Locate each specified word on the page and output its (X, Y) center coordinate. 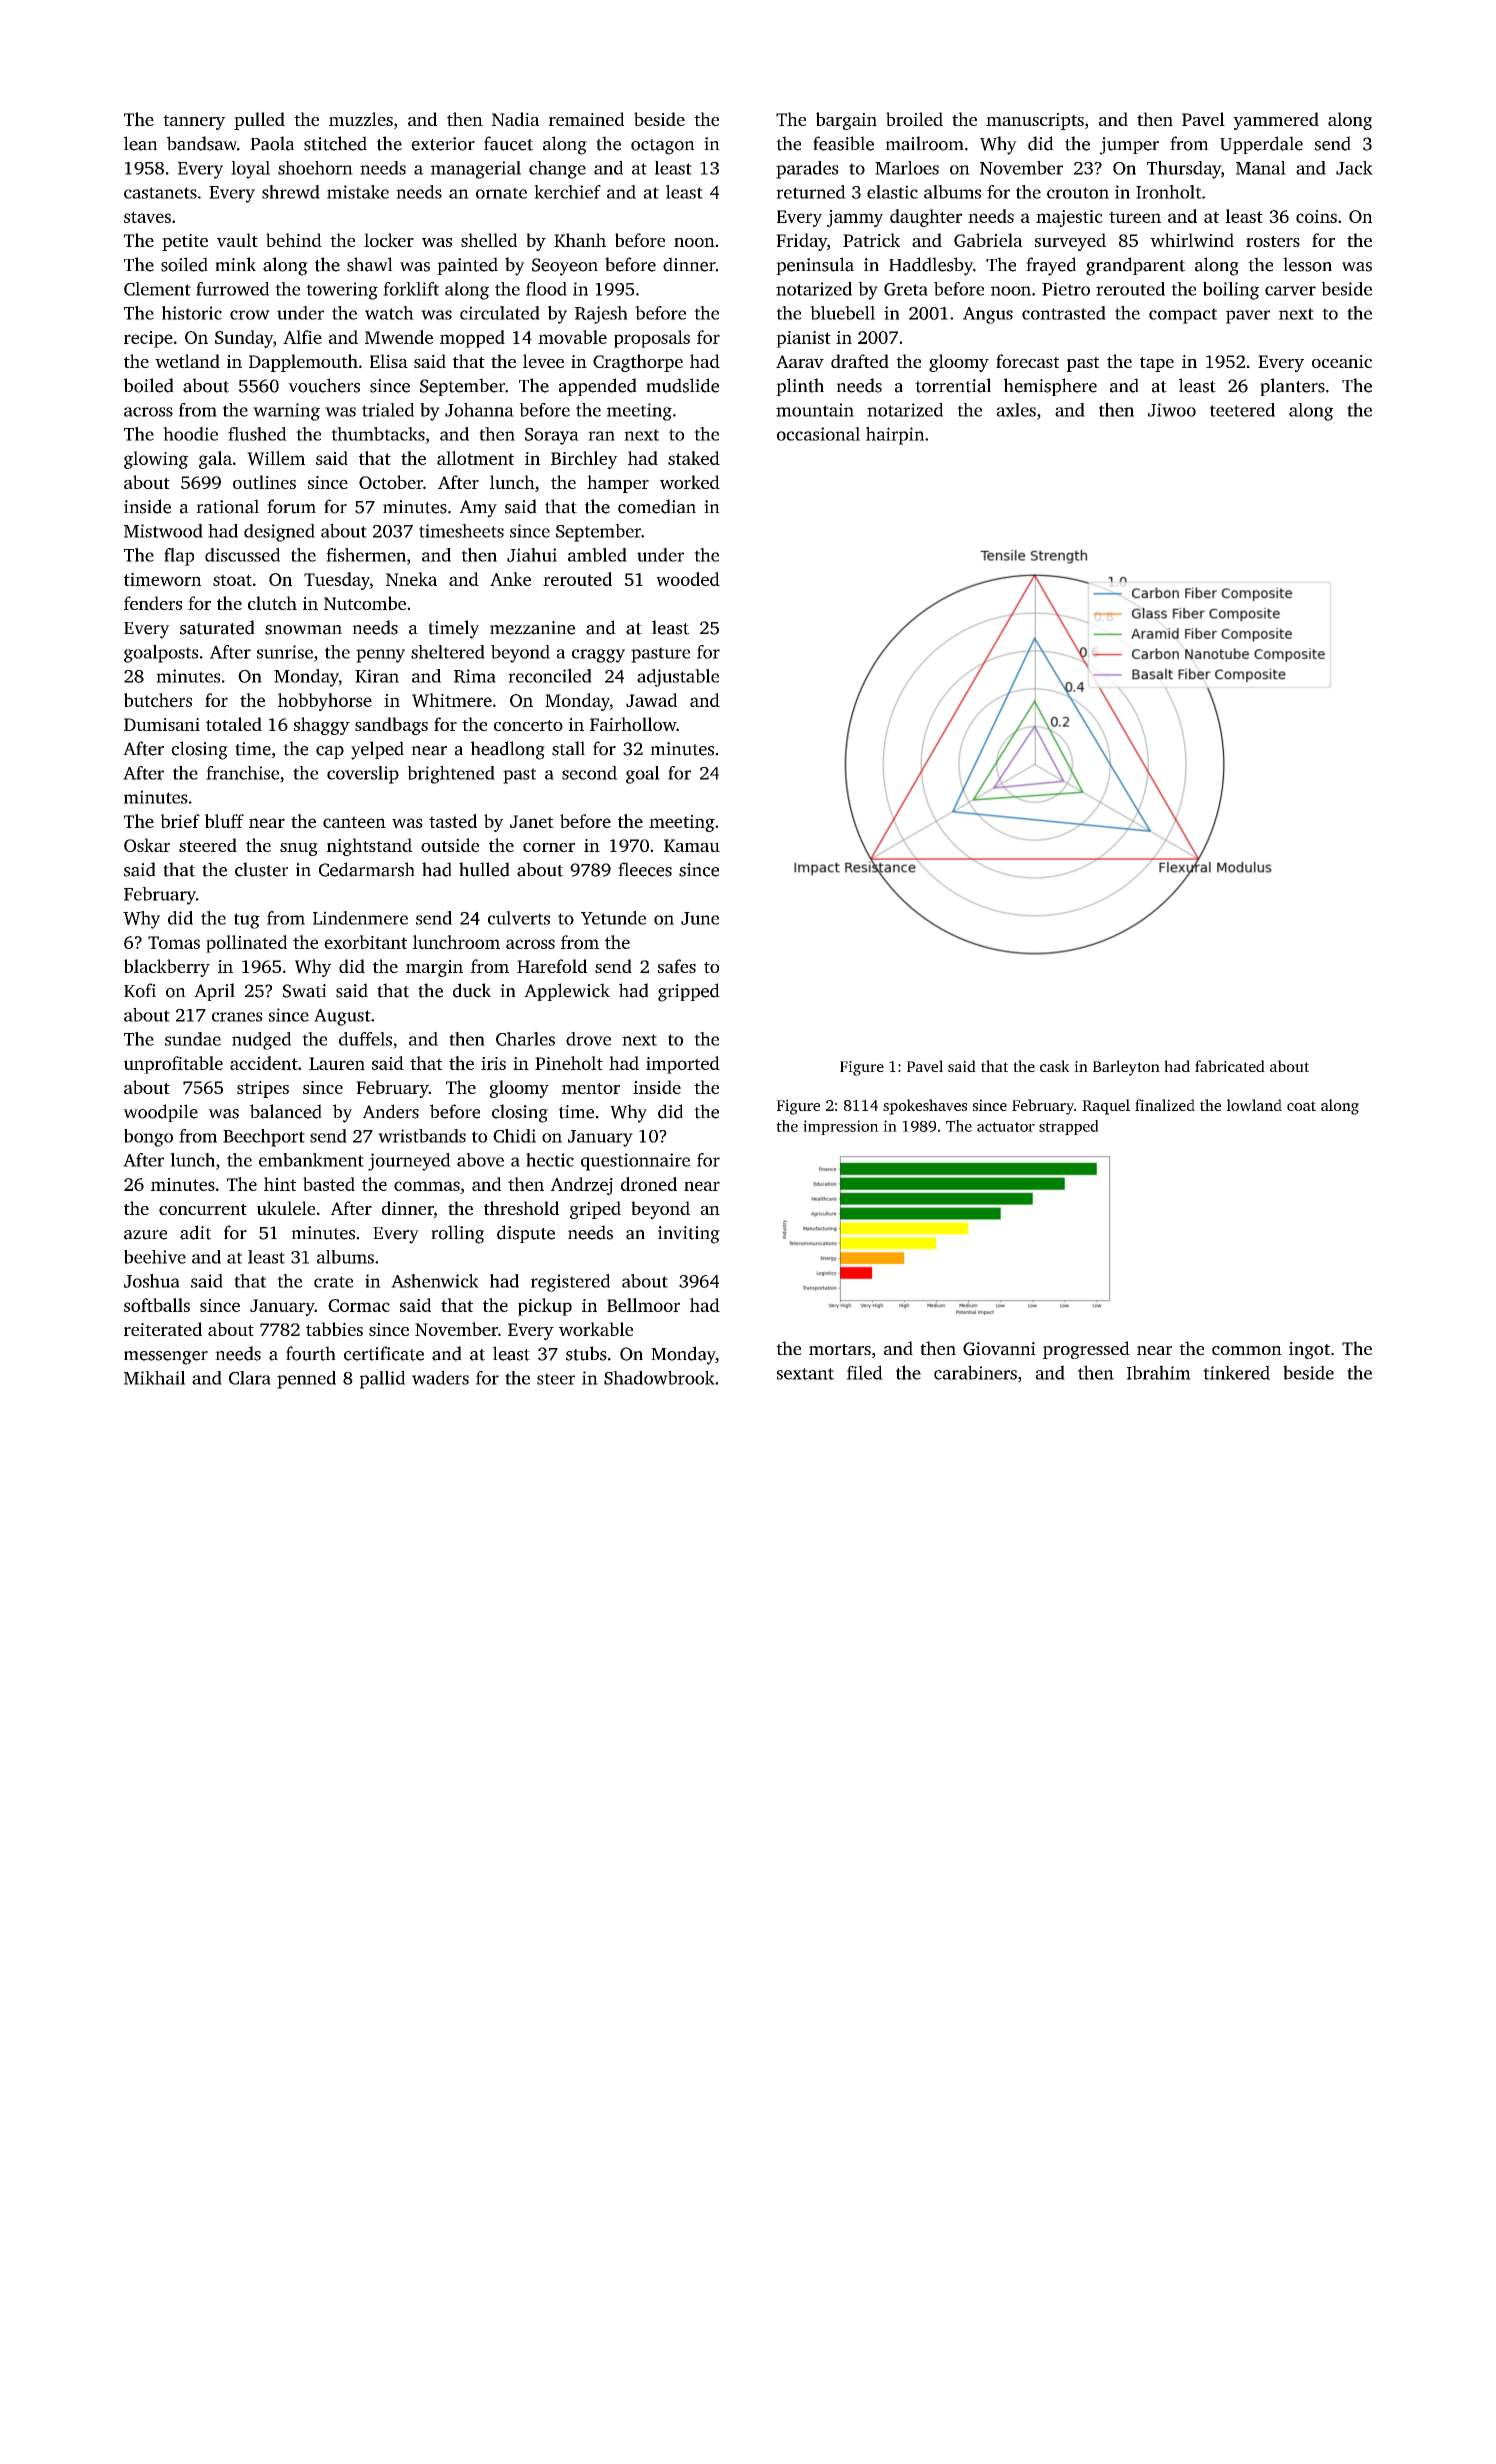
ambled (597, 555)
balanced (286, 1111)
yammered (1276, 121)
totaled (234, 724)
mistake (358, 192)
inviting (689, 1235)
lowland (1254, 1105)
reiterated (163, 1329)
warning (286, 412)
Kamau (692, 845)
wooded (688, 579)
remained (586, 119)
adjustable (678, 678)
